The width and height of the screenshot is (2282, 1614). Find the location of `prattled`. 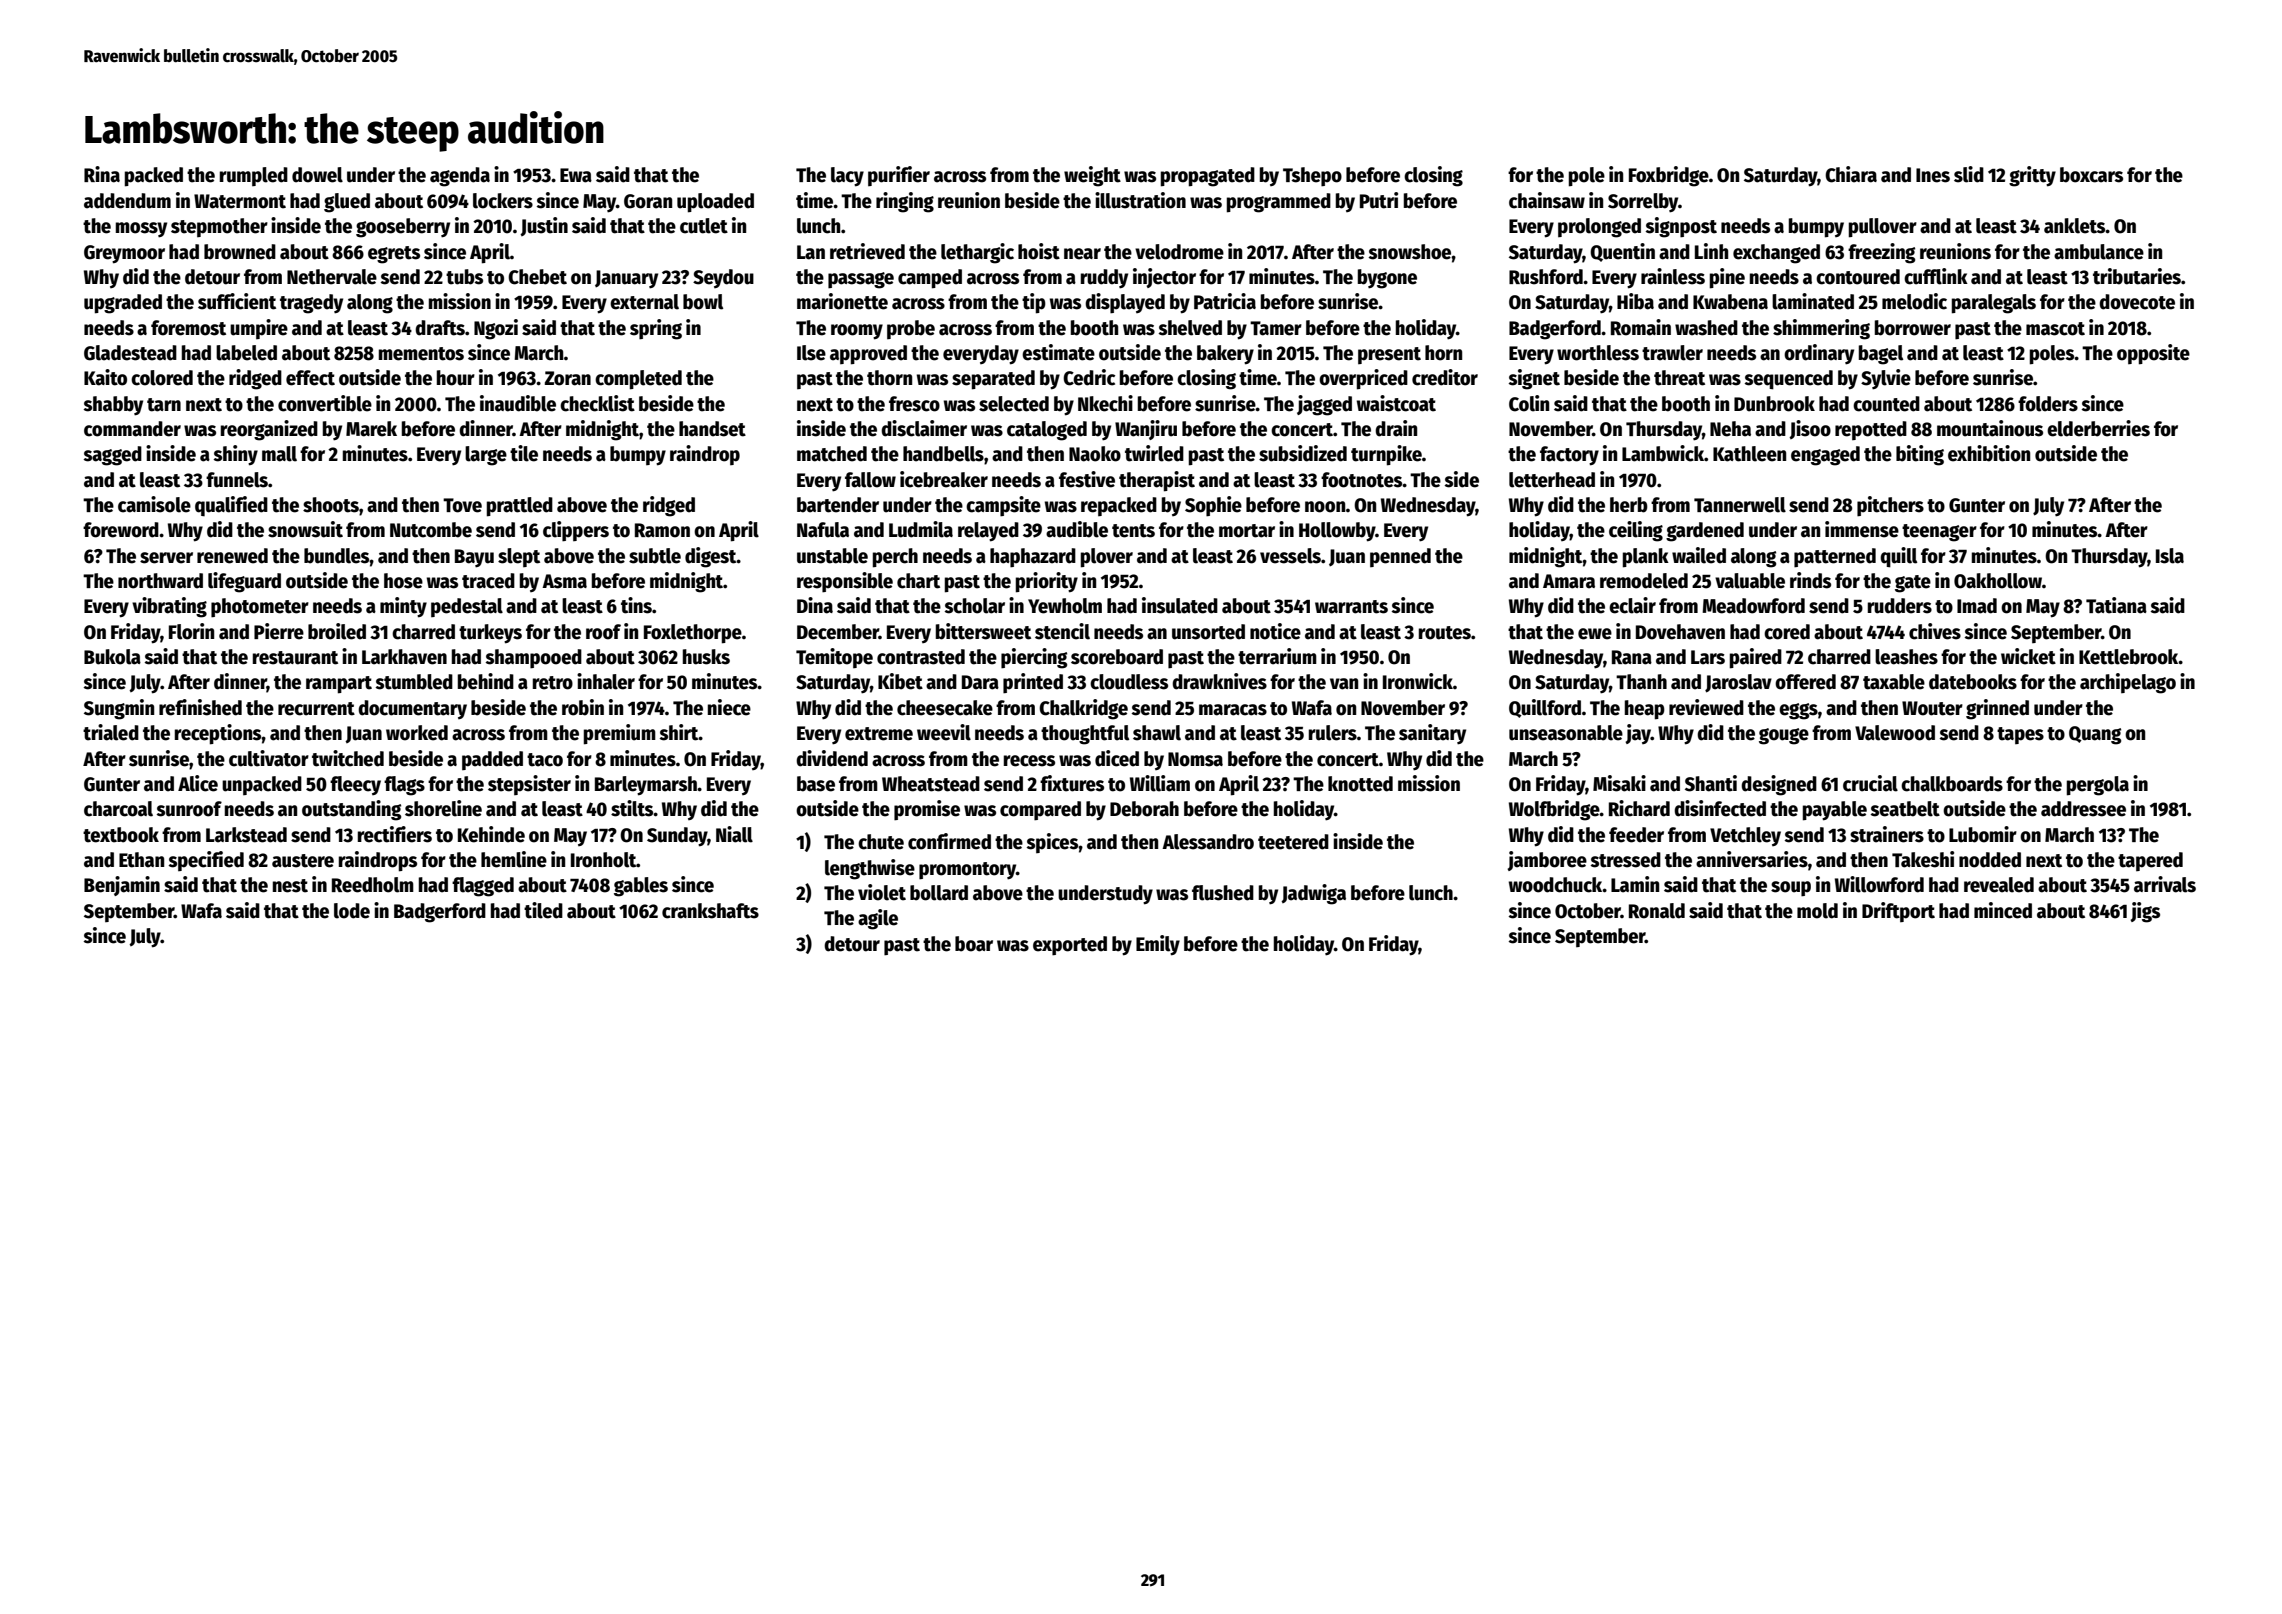

prattled is located at coordinates (520, 507).
